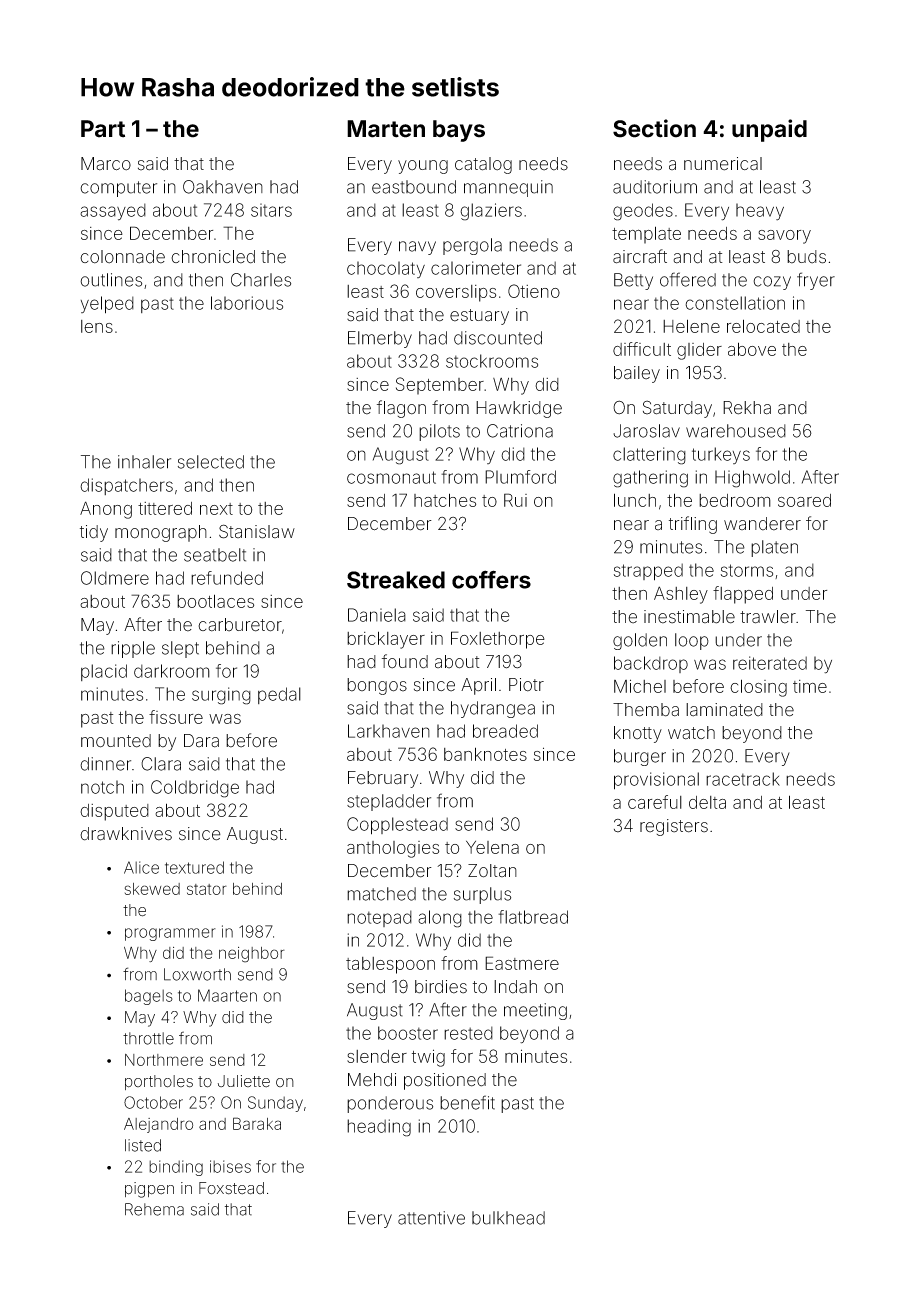 The height and width of the screenshot is (1308, 924). What do you see at coordinates (533, 917) in the screenshot?
I see `flatbread` at bounding box center [533, 917].
